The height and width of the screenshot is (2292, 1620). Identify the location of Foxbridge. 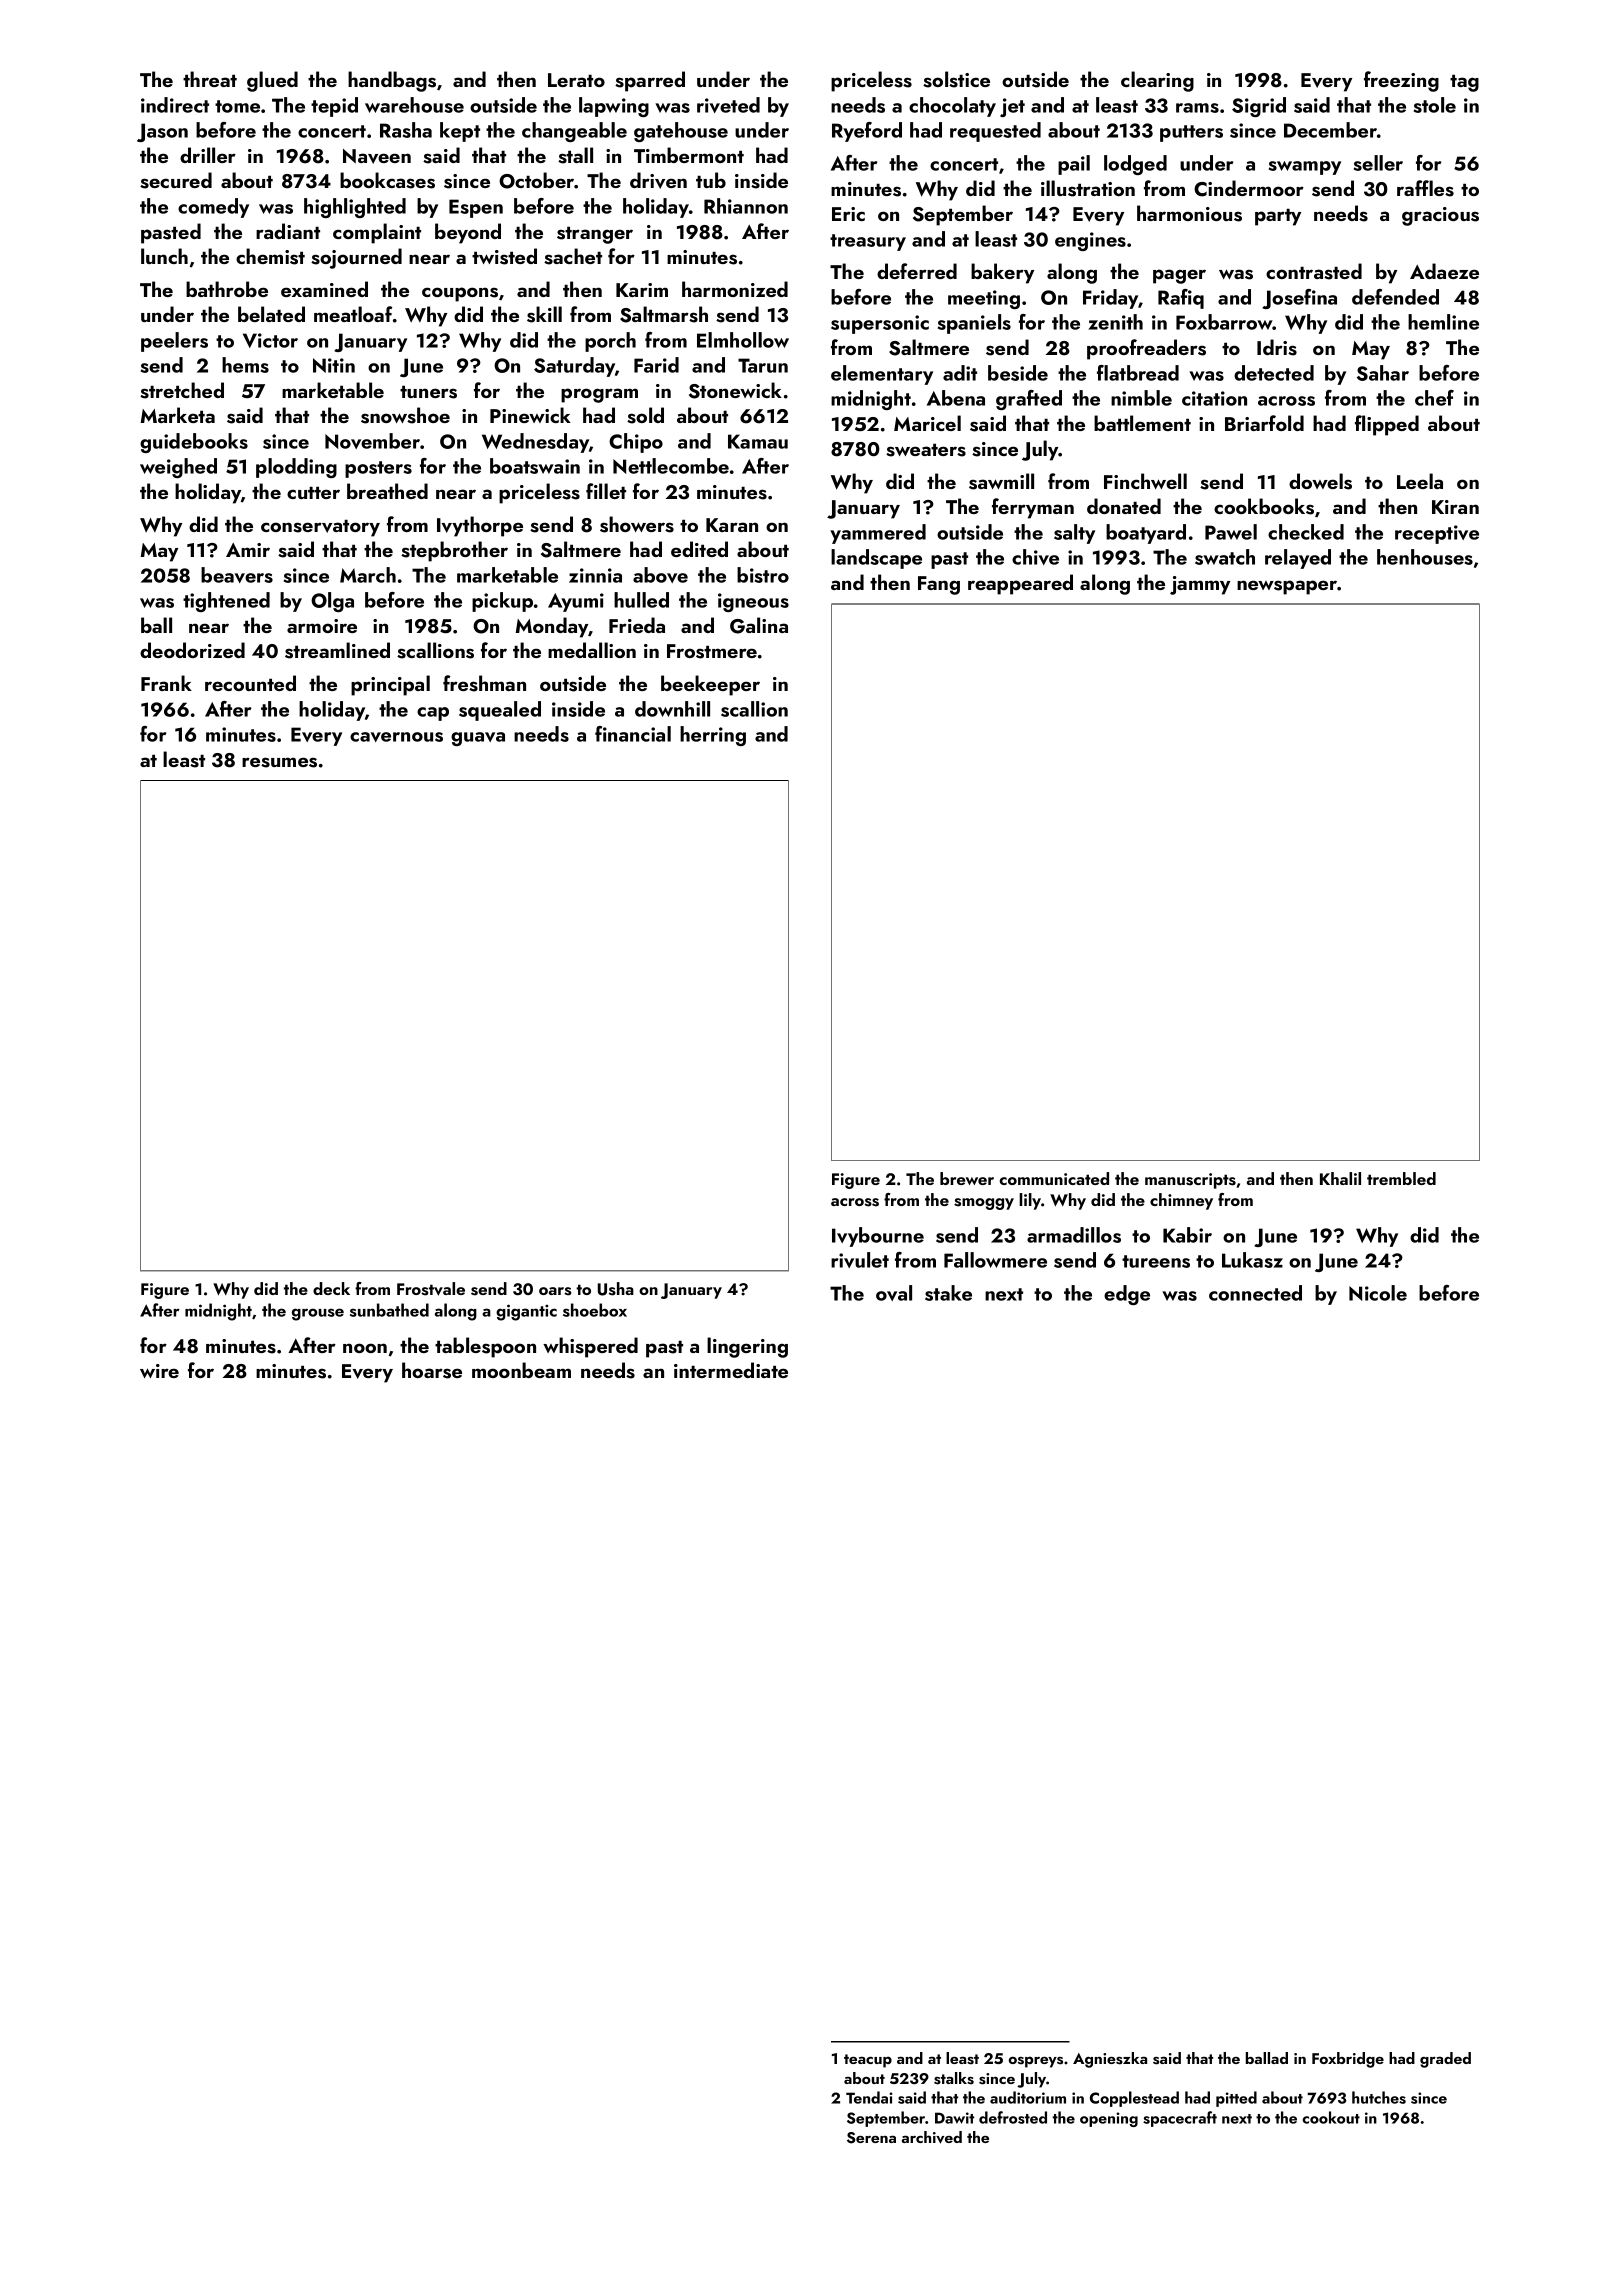
(1348, 2060).
